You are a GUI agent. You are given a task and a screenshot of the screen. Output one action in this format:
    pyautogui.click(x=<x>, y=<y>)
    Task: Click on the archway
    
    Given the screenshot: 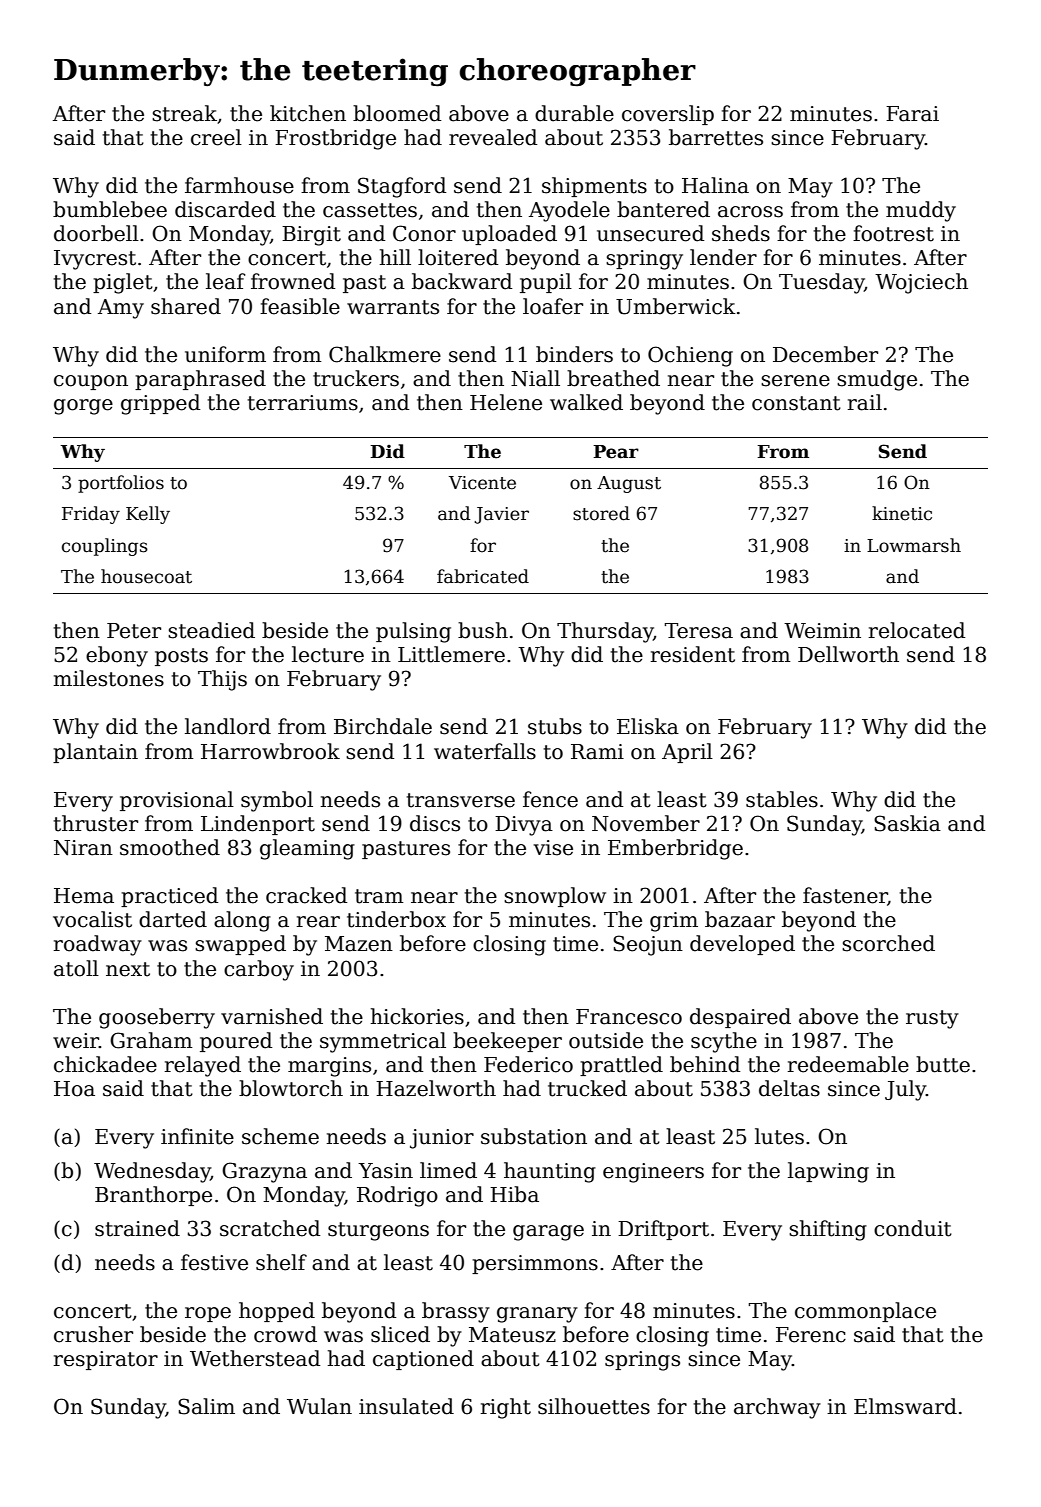 What is the action you would take?
    pyautogui.click(x=777, y=1408)
